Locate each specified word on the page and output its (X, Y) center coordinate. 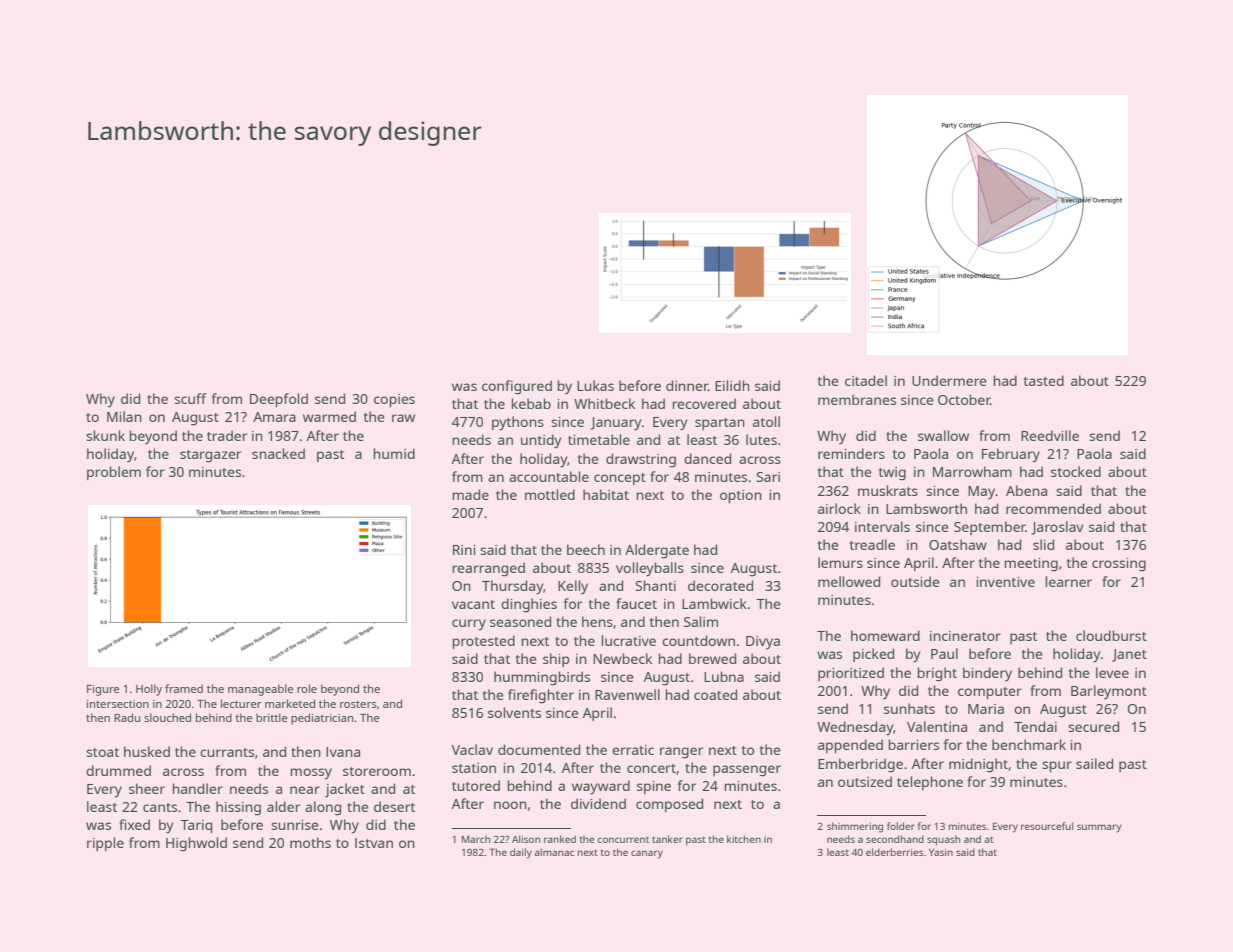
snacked (278, 453)
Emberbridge (860, 765)
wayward (601, 787)
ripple (105, 844)
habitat (606, 494)
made (470, 494)
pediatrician (322, 719)
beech (586, 549)
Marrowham (972, 471)
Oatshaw (958, 544)
